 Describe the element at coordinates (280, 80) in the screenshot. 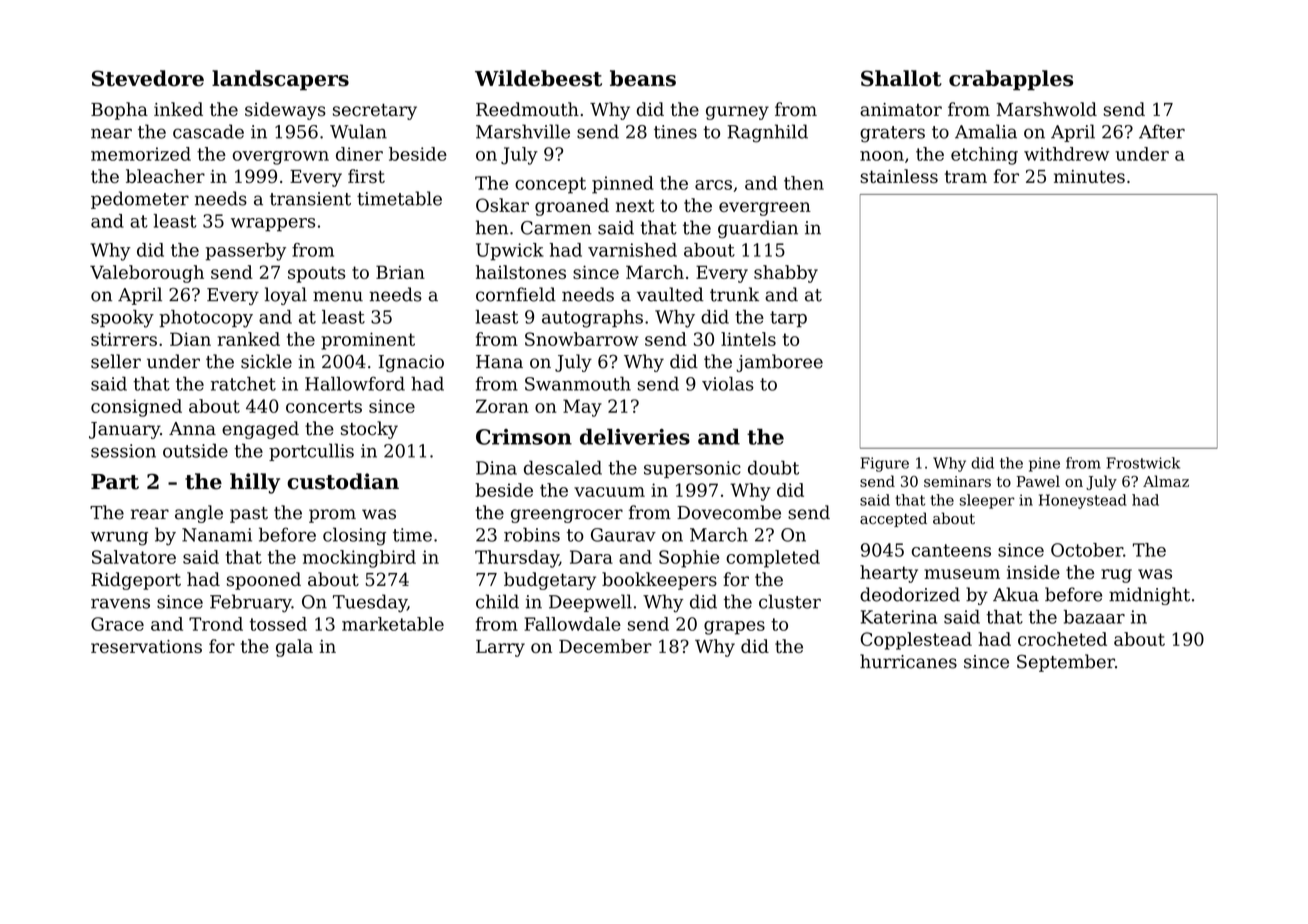

I see `landscapers` at that location.
